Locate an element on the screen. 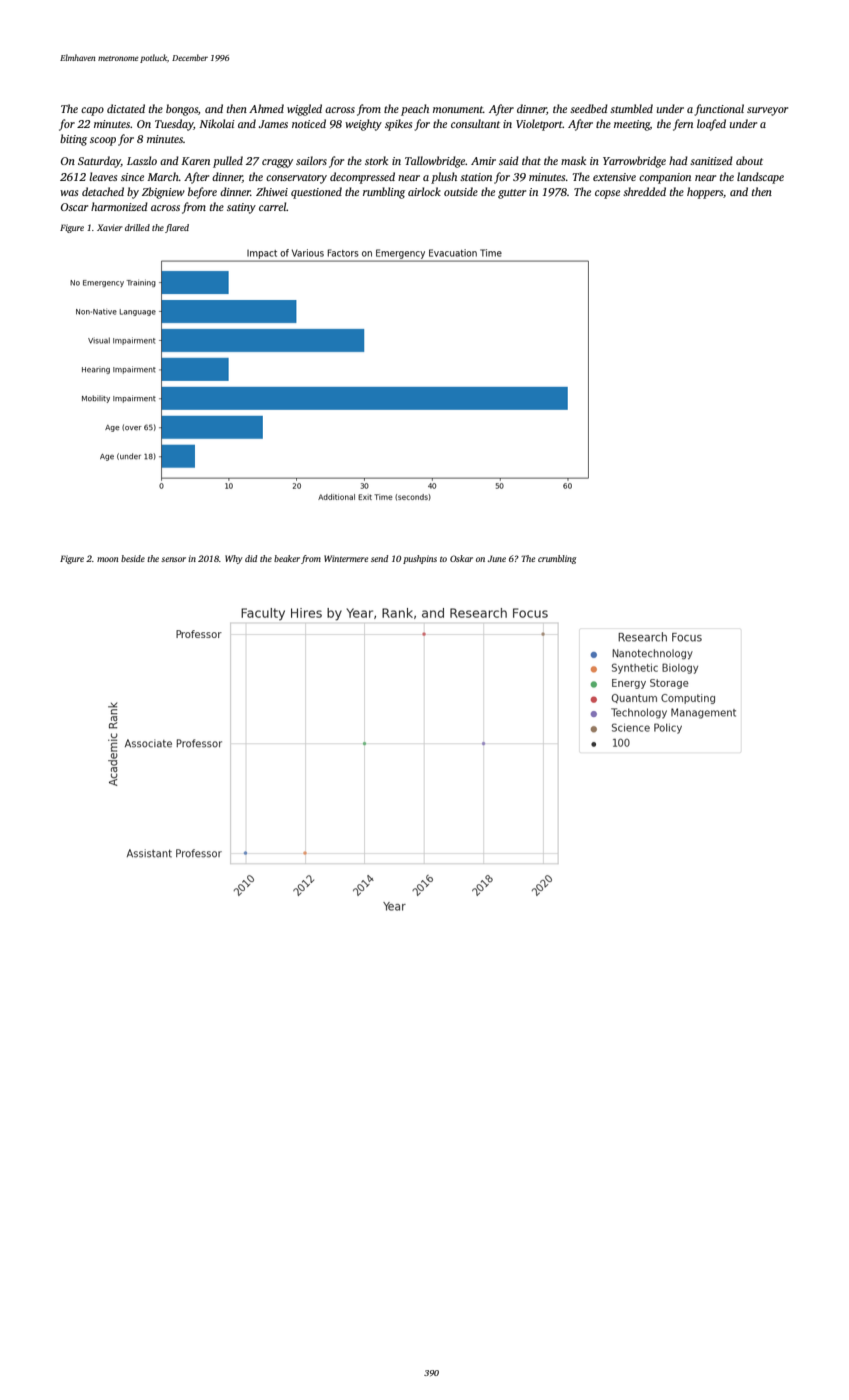  was is located at coordinates (69, 193).
